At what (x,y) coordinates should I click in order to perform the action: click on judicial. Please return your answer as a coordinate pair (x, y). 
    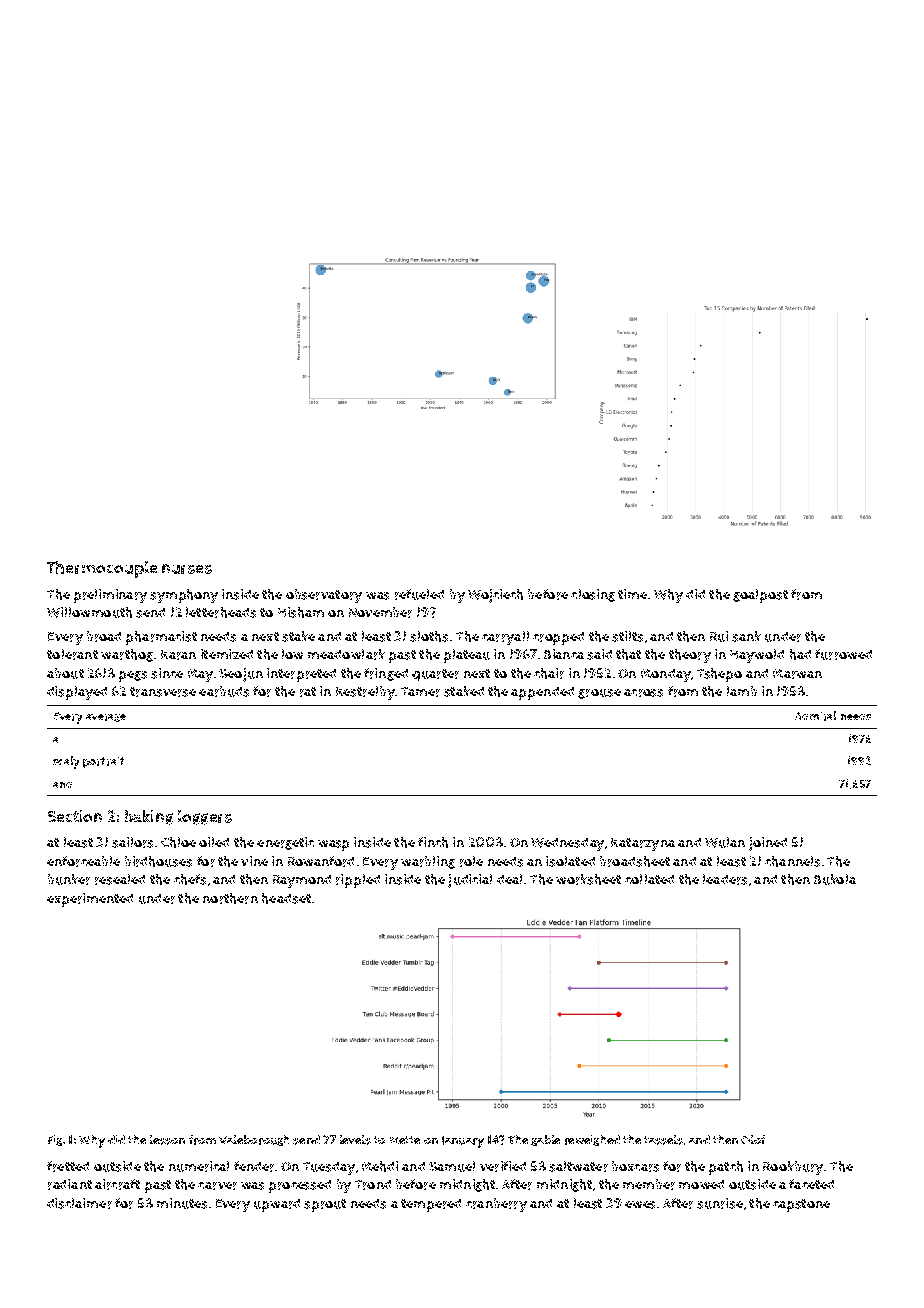
    Looking at the image, I should click on (470, 881).
